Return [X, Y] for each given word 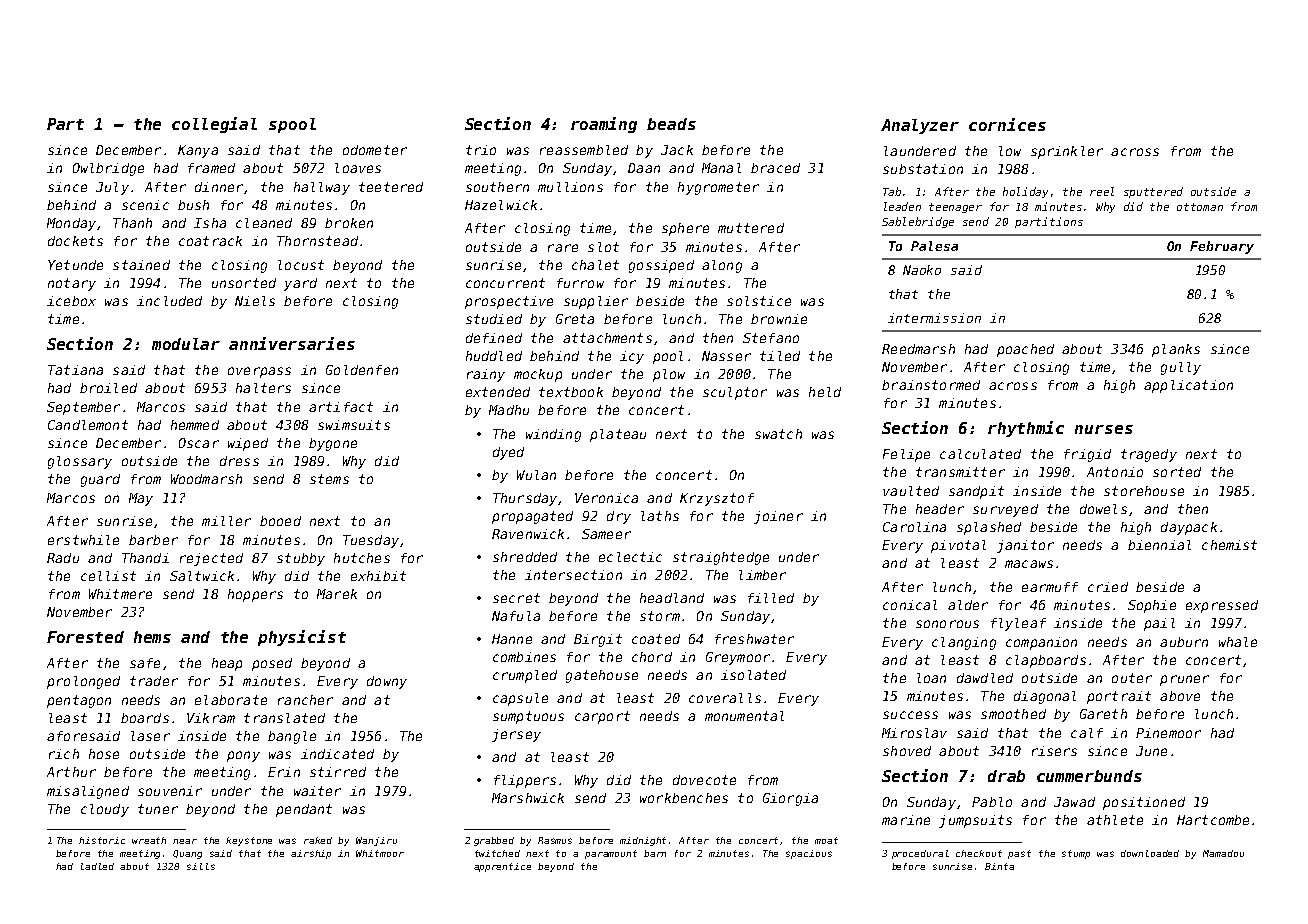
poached [1025, 350]
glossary [80, 462]
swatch [778, 434]
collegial [214, 125]
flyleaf [1018, 624]
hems [152, 637]
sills [201, 866]
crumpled [525, 676]
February [1222, 247]
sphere [685, 229]
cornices [1007, 124]
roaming [604, 125]
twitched [497, 853]
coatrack [210, 241]
